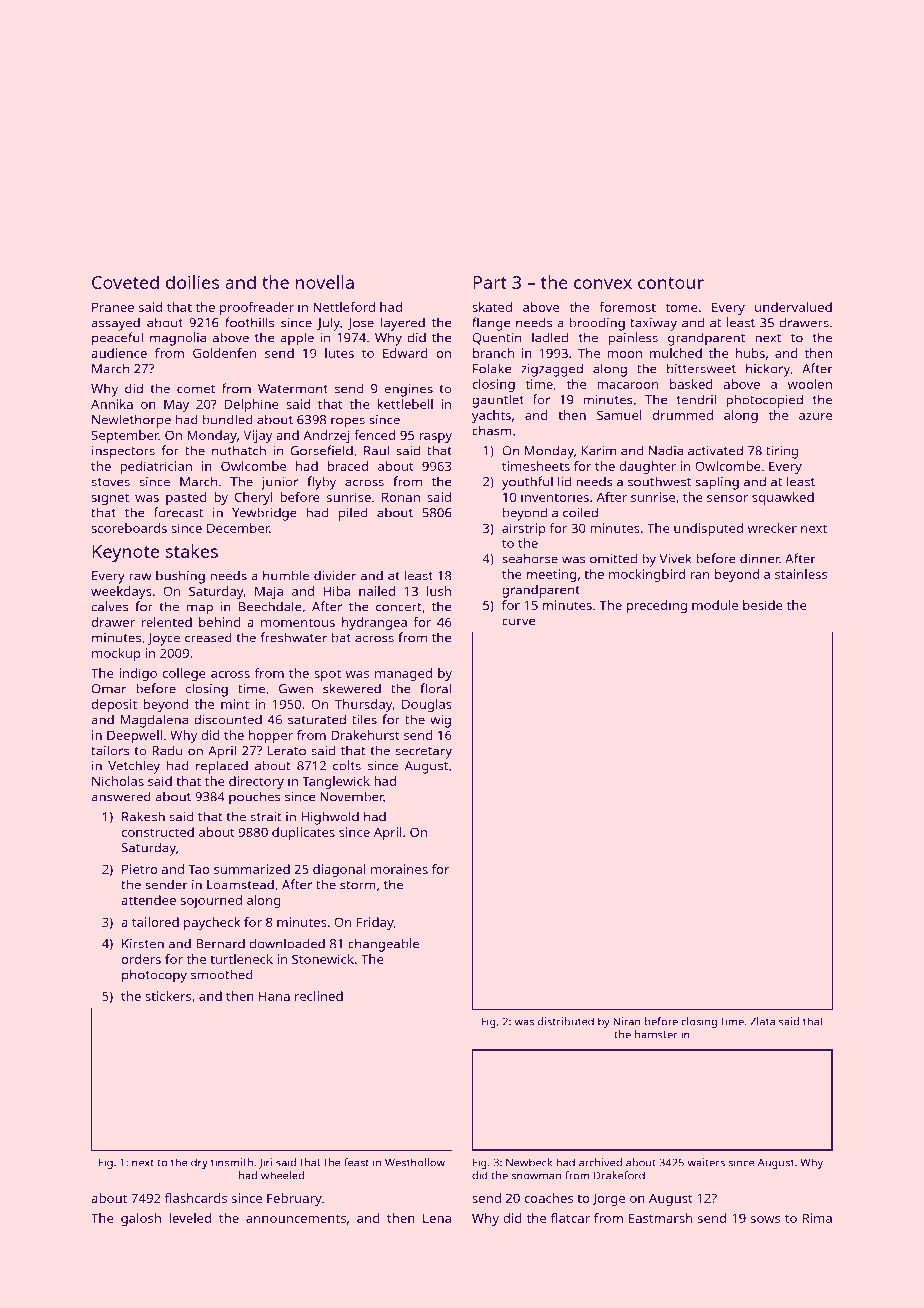 The height and width of the document is (1308, 924). What do you see at coordinates (763, 605) in the document?
I see `beside` at bounding box center [763, 605].
